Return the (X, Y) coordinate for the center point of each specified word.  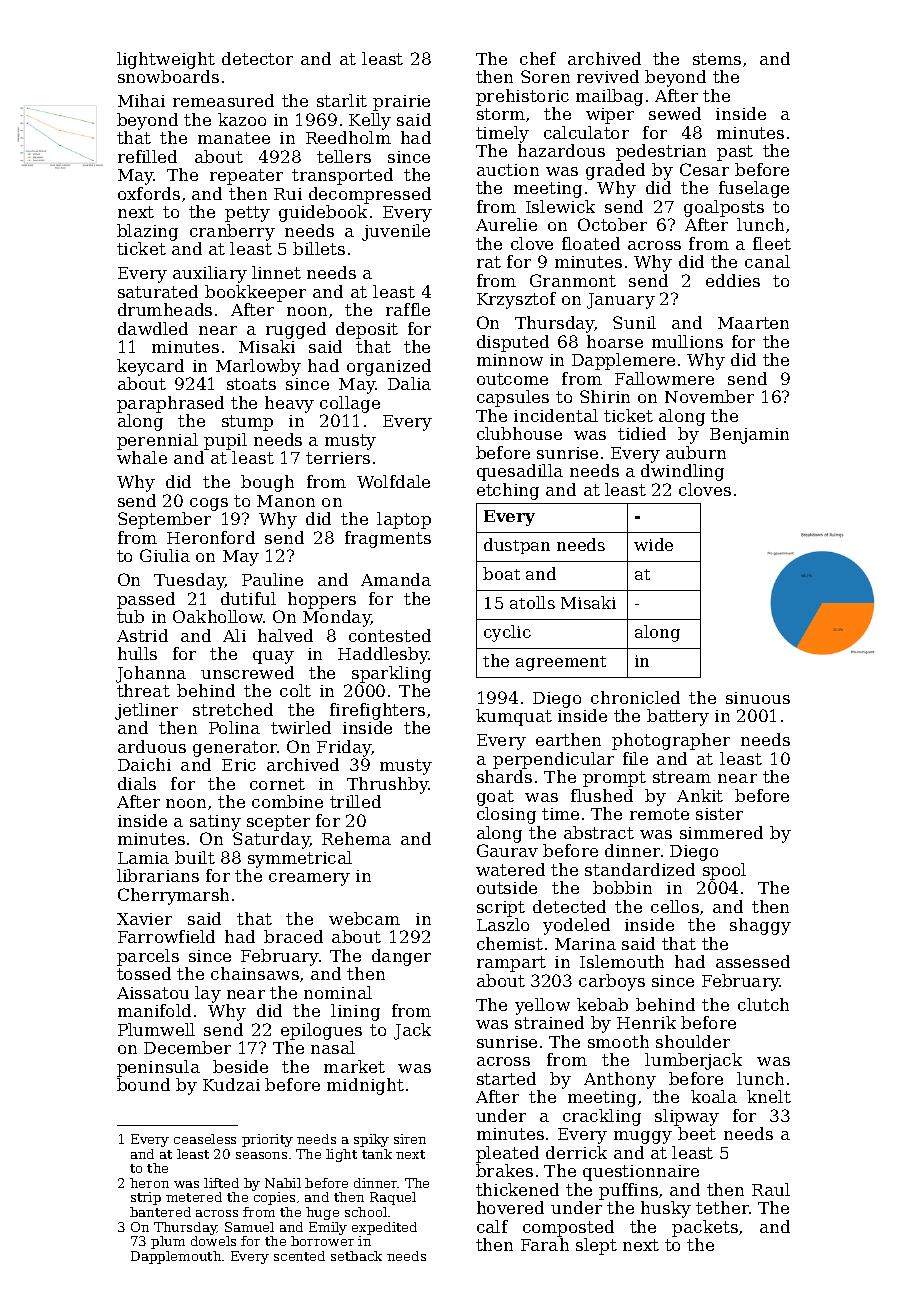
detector (257, 58)
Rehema (356, 838)
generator (235, 749)
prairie (401, 103)
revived (608, 76)
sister (719, 814)
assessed (753, 961)
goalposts (724, 208)
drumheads (165, 309)
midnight (365, 1086)
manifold (154, 1010)
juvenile (396, 232)
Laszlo (503, 924)
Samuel (249, 1227)
